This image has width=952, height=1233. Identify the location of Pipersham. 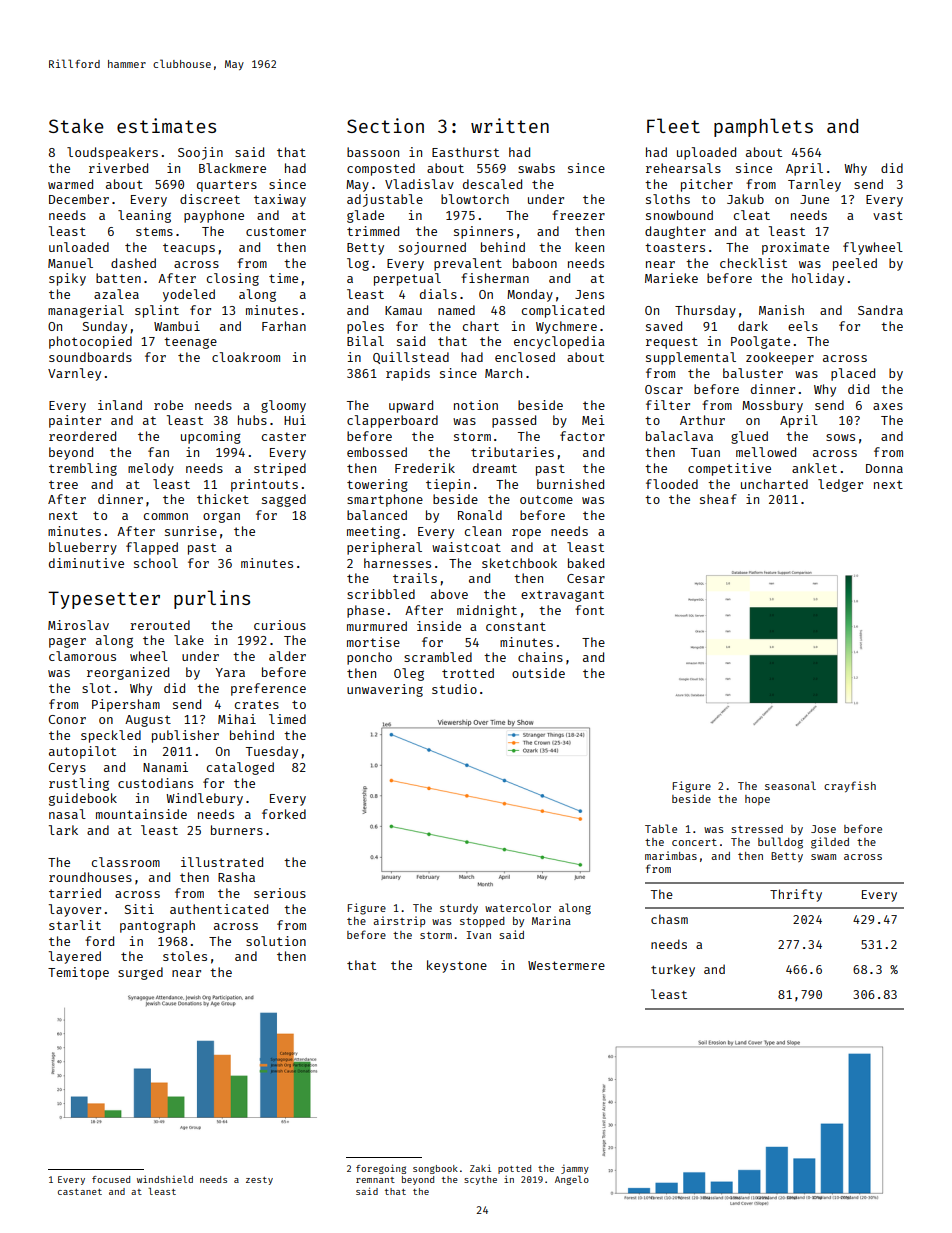
(126, 705).
